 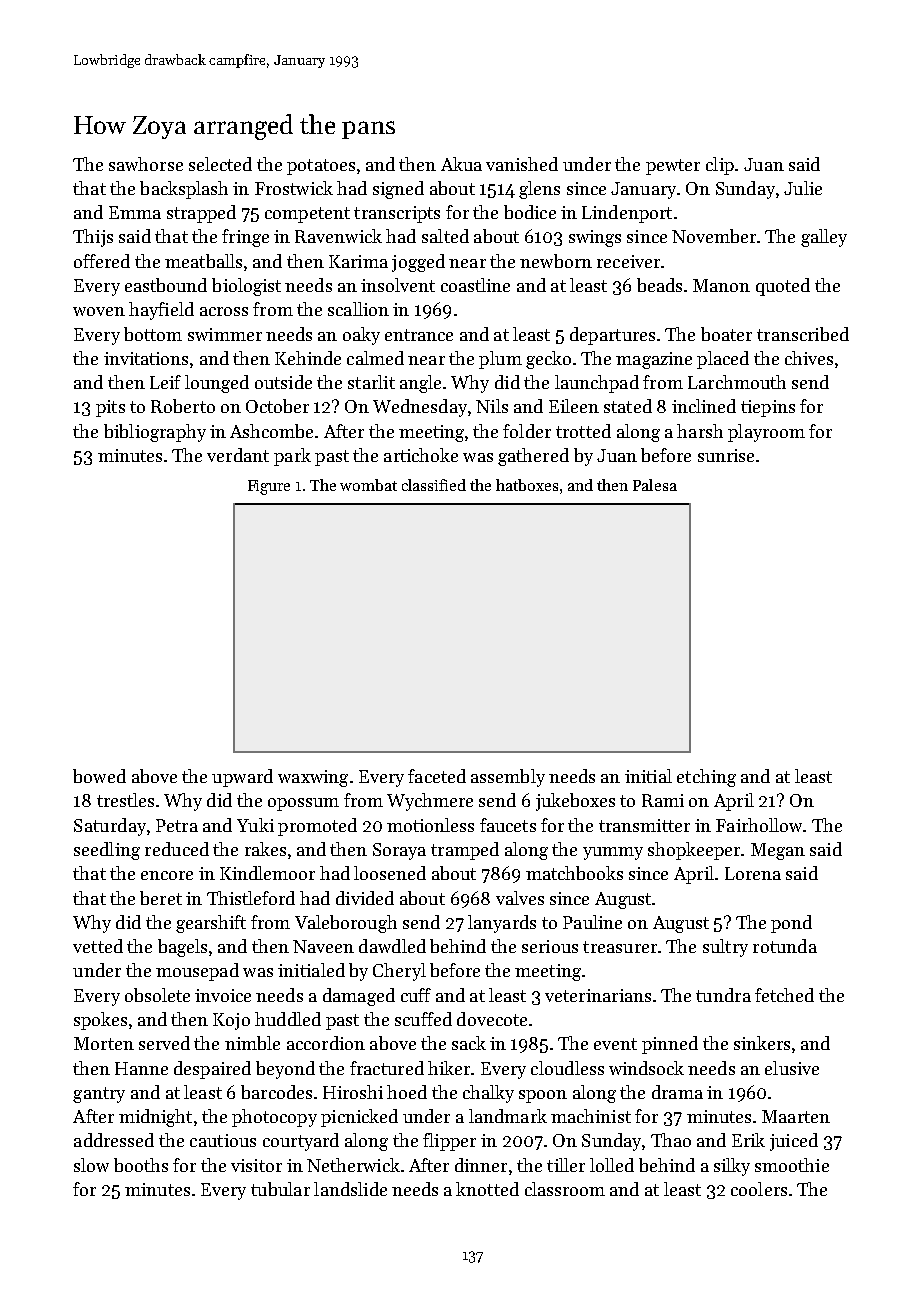 What do you see at coordinates (368, 485) in the document?
I see `wombat` at bounding box center [368, 485].
